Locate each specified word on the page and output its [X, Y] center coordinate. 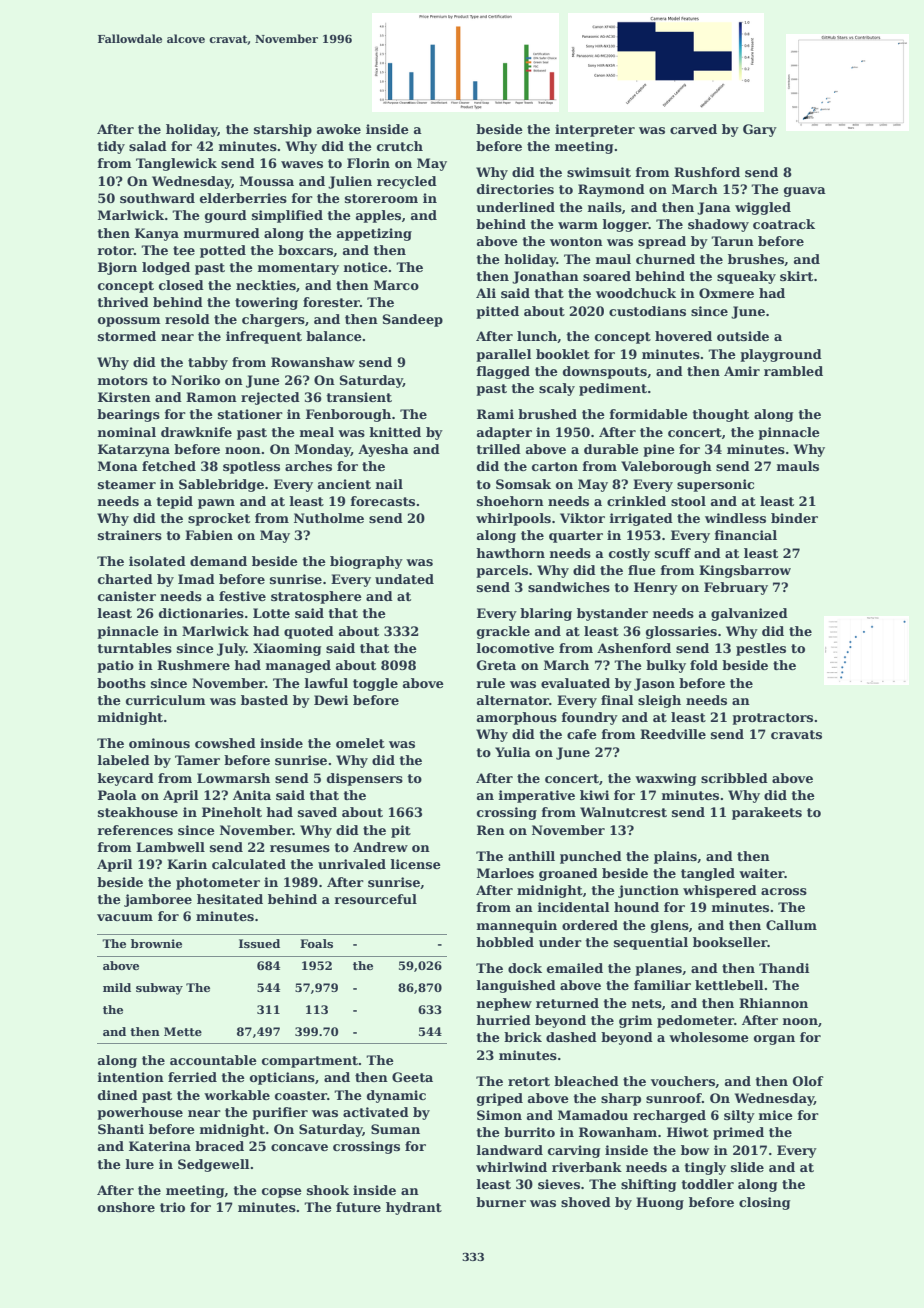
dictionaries [201, 613]
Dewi [331, 700]
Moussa [267, 181]
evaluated [575, 683]
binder [794, 518]
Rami [495, 414]
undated [404, 579]
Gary [760, 130]
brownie [156, 943]
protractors [772, 719]
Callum [791, 925]
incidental [573, 907]
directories [515, 189]
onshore [126, 1207]
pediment [613, 389]
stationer [250, 414]
